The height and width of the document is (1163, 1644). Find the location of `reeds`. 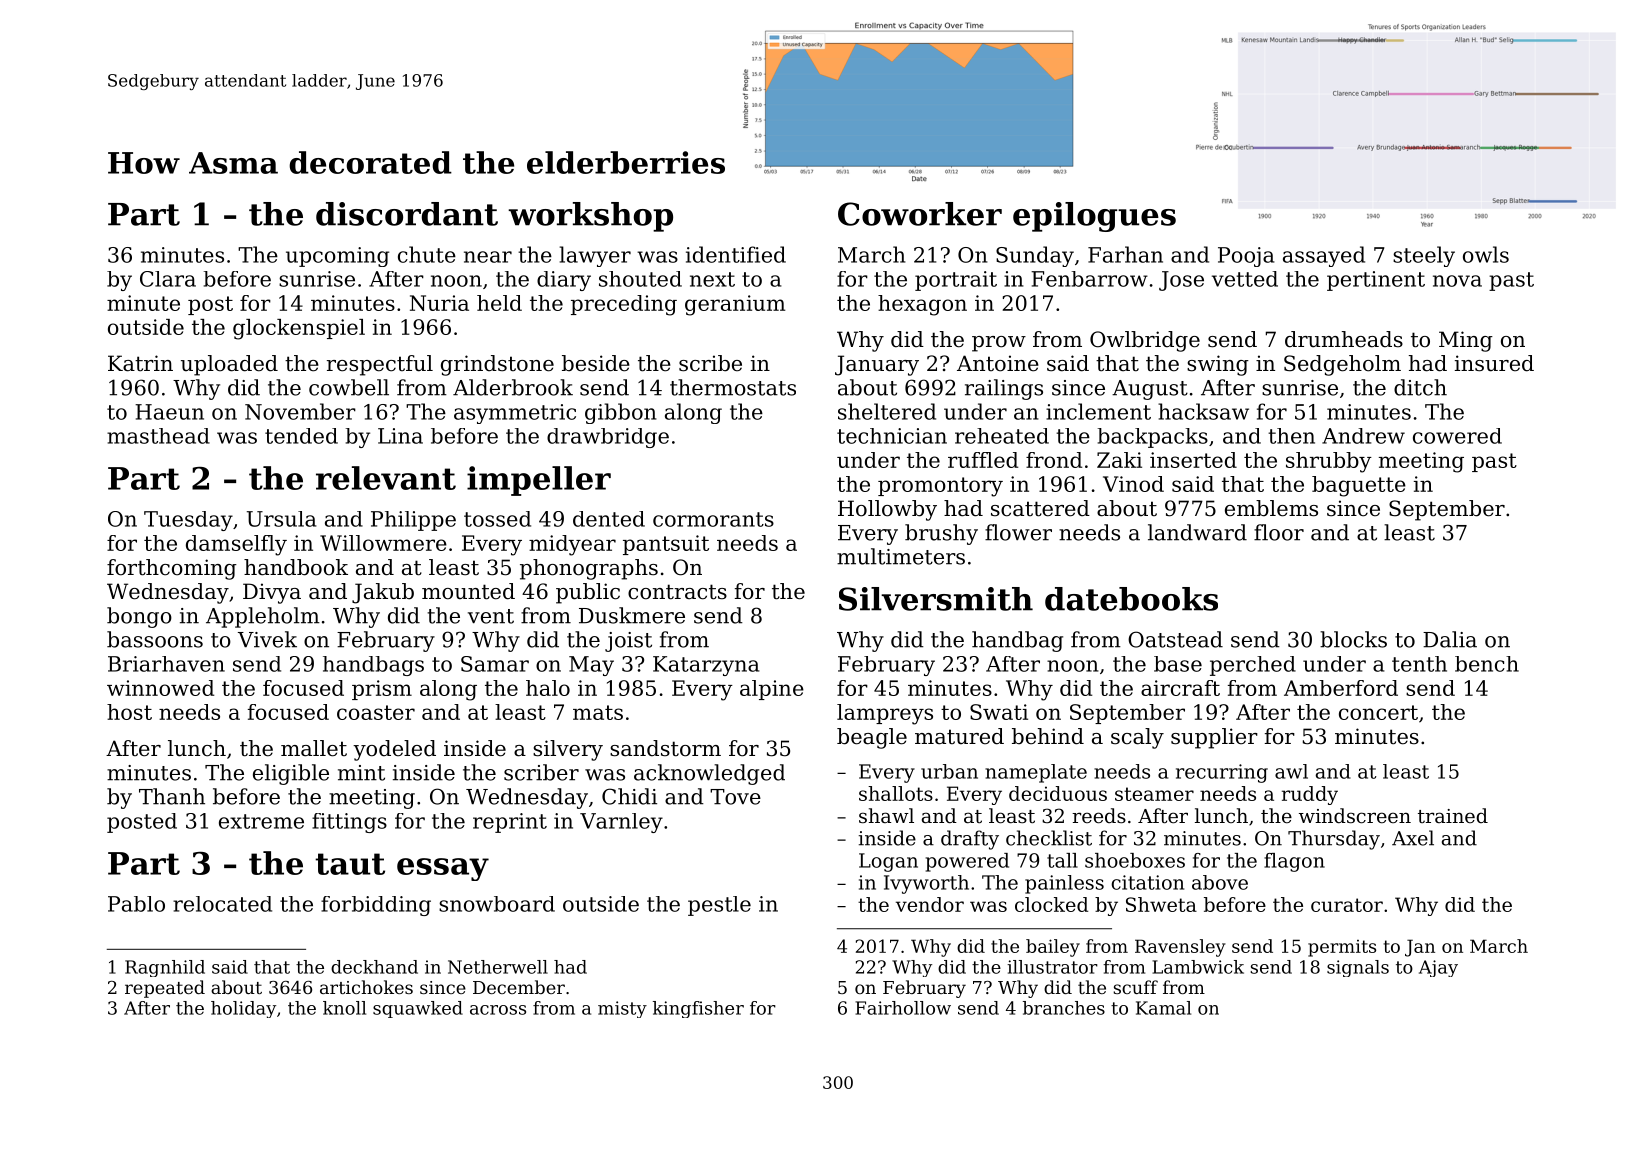

reeds is located at coordinates (1099, 816).
